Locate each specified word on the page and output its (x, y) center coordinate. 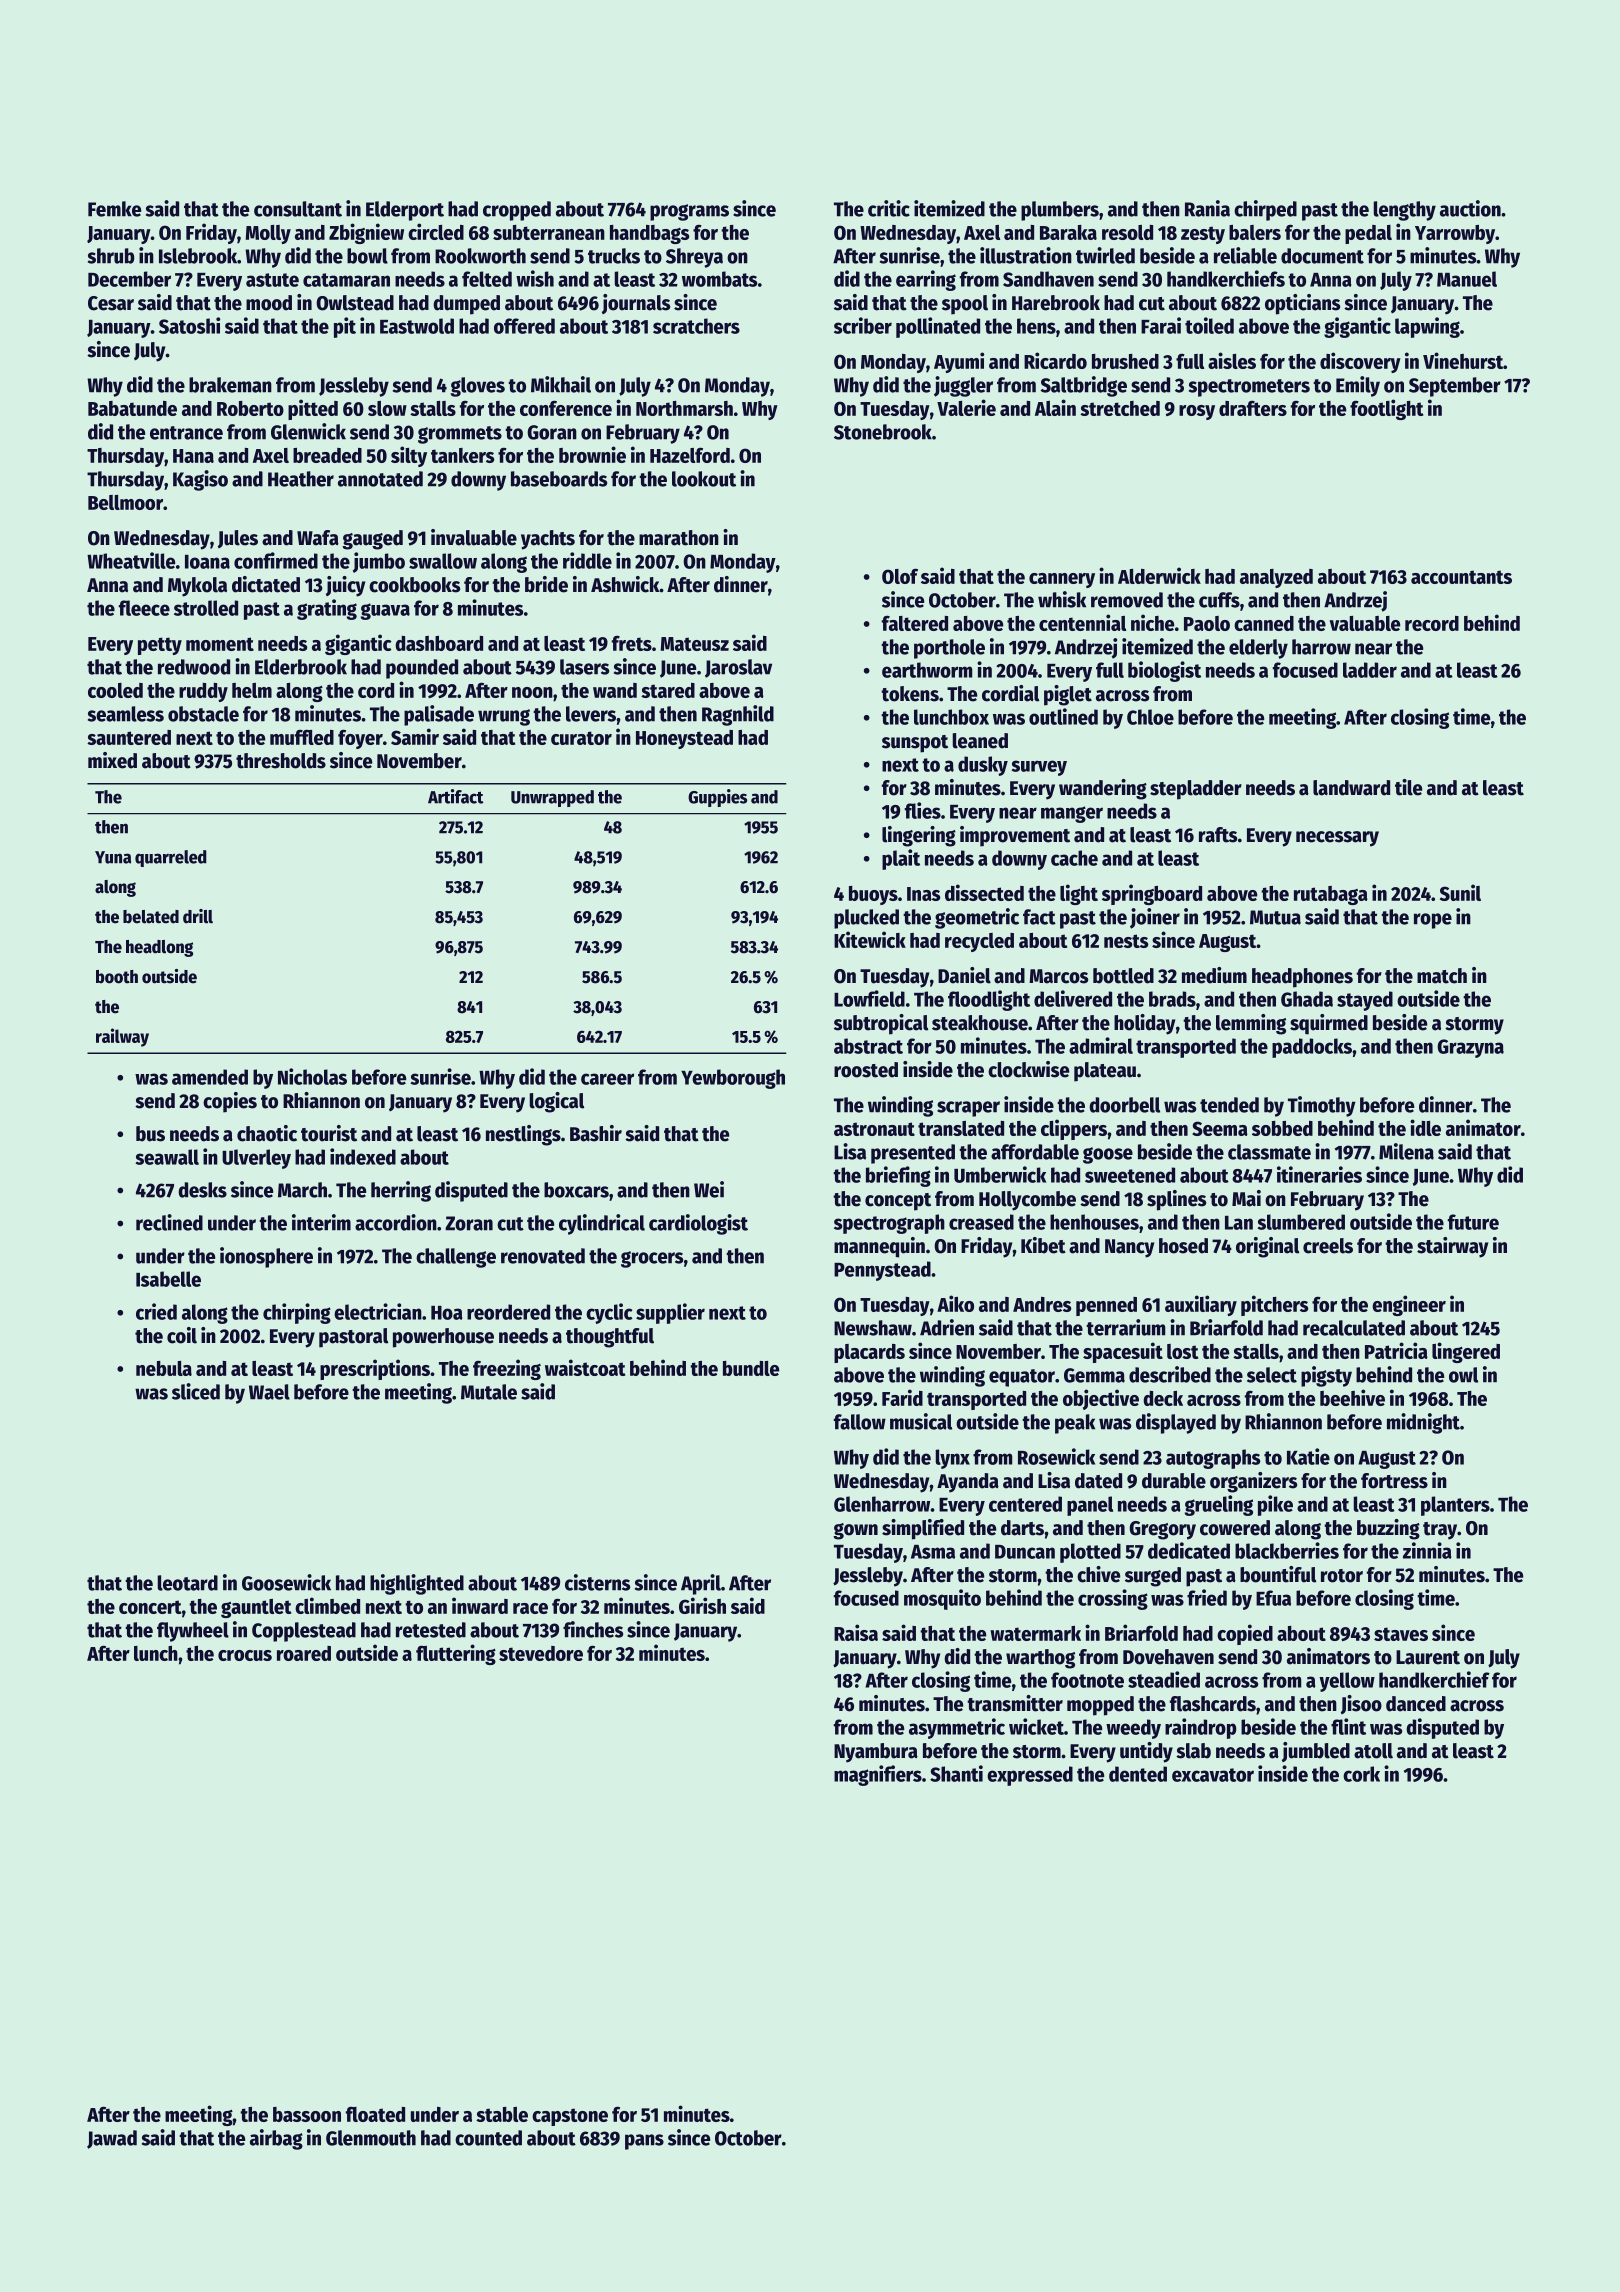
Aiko (955, 1303)
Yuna (113, 857)
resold (1127, 232)
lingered (1466, 1352)
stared (668, 690)
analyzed (1276, 578)
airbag (276, 2139)
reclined (169, 1222)
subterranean (549, 232)
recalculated (1354, 1328)
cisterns (597, 1582)
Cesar (111, 303)
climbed (327, 1605)
